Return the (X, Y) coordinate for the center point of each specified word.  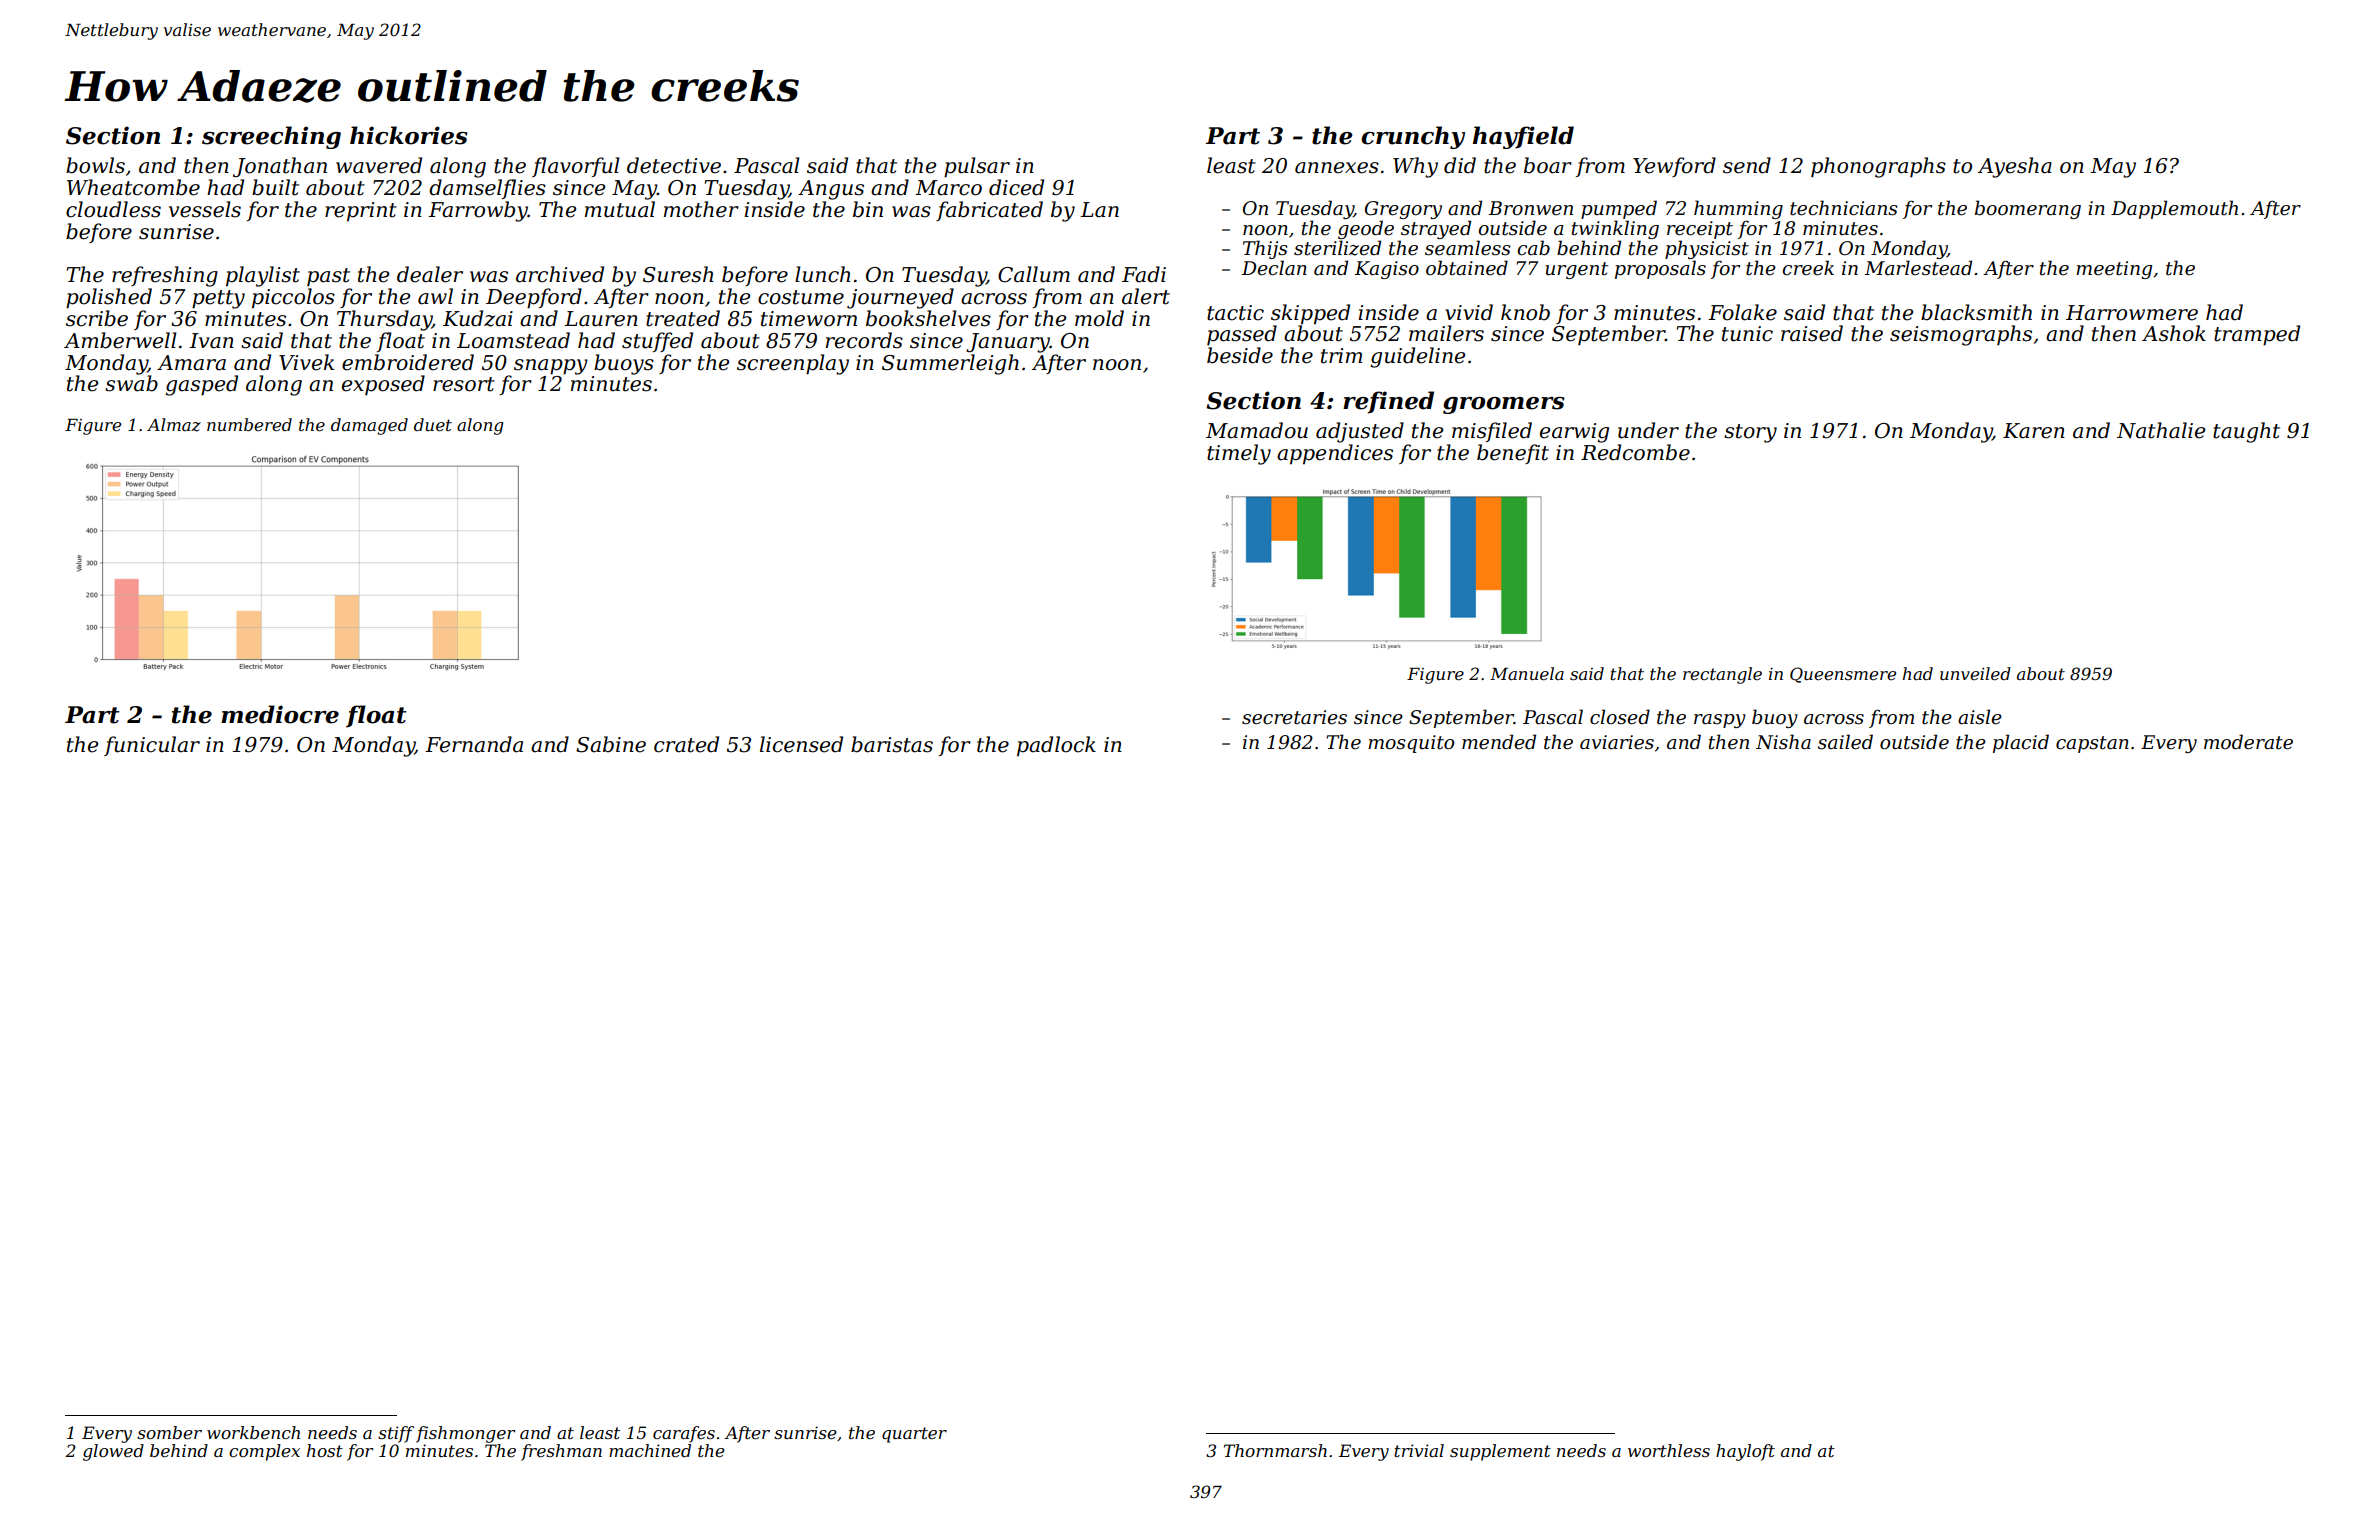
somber (169, 1432)
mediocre (280, 714)
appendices (1335, 454)
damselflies (487, 189)
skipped (1310, 314)
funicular (152, 746)
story (1750, 433)
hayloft (1745, 1452)
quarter (914, 1435)
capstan (2092, 744)
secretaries (1294, 717)
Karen (2034, 431)
